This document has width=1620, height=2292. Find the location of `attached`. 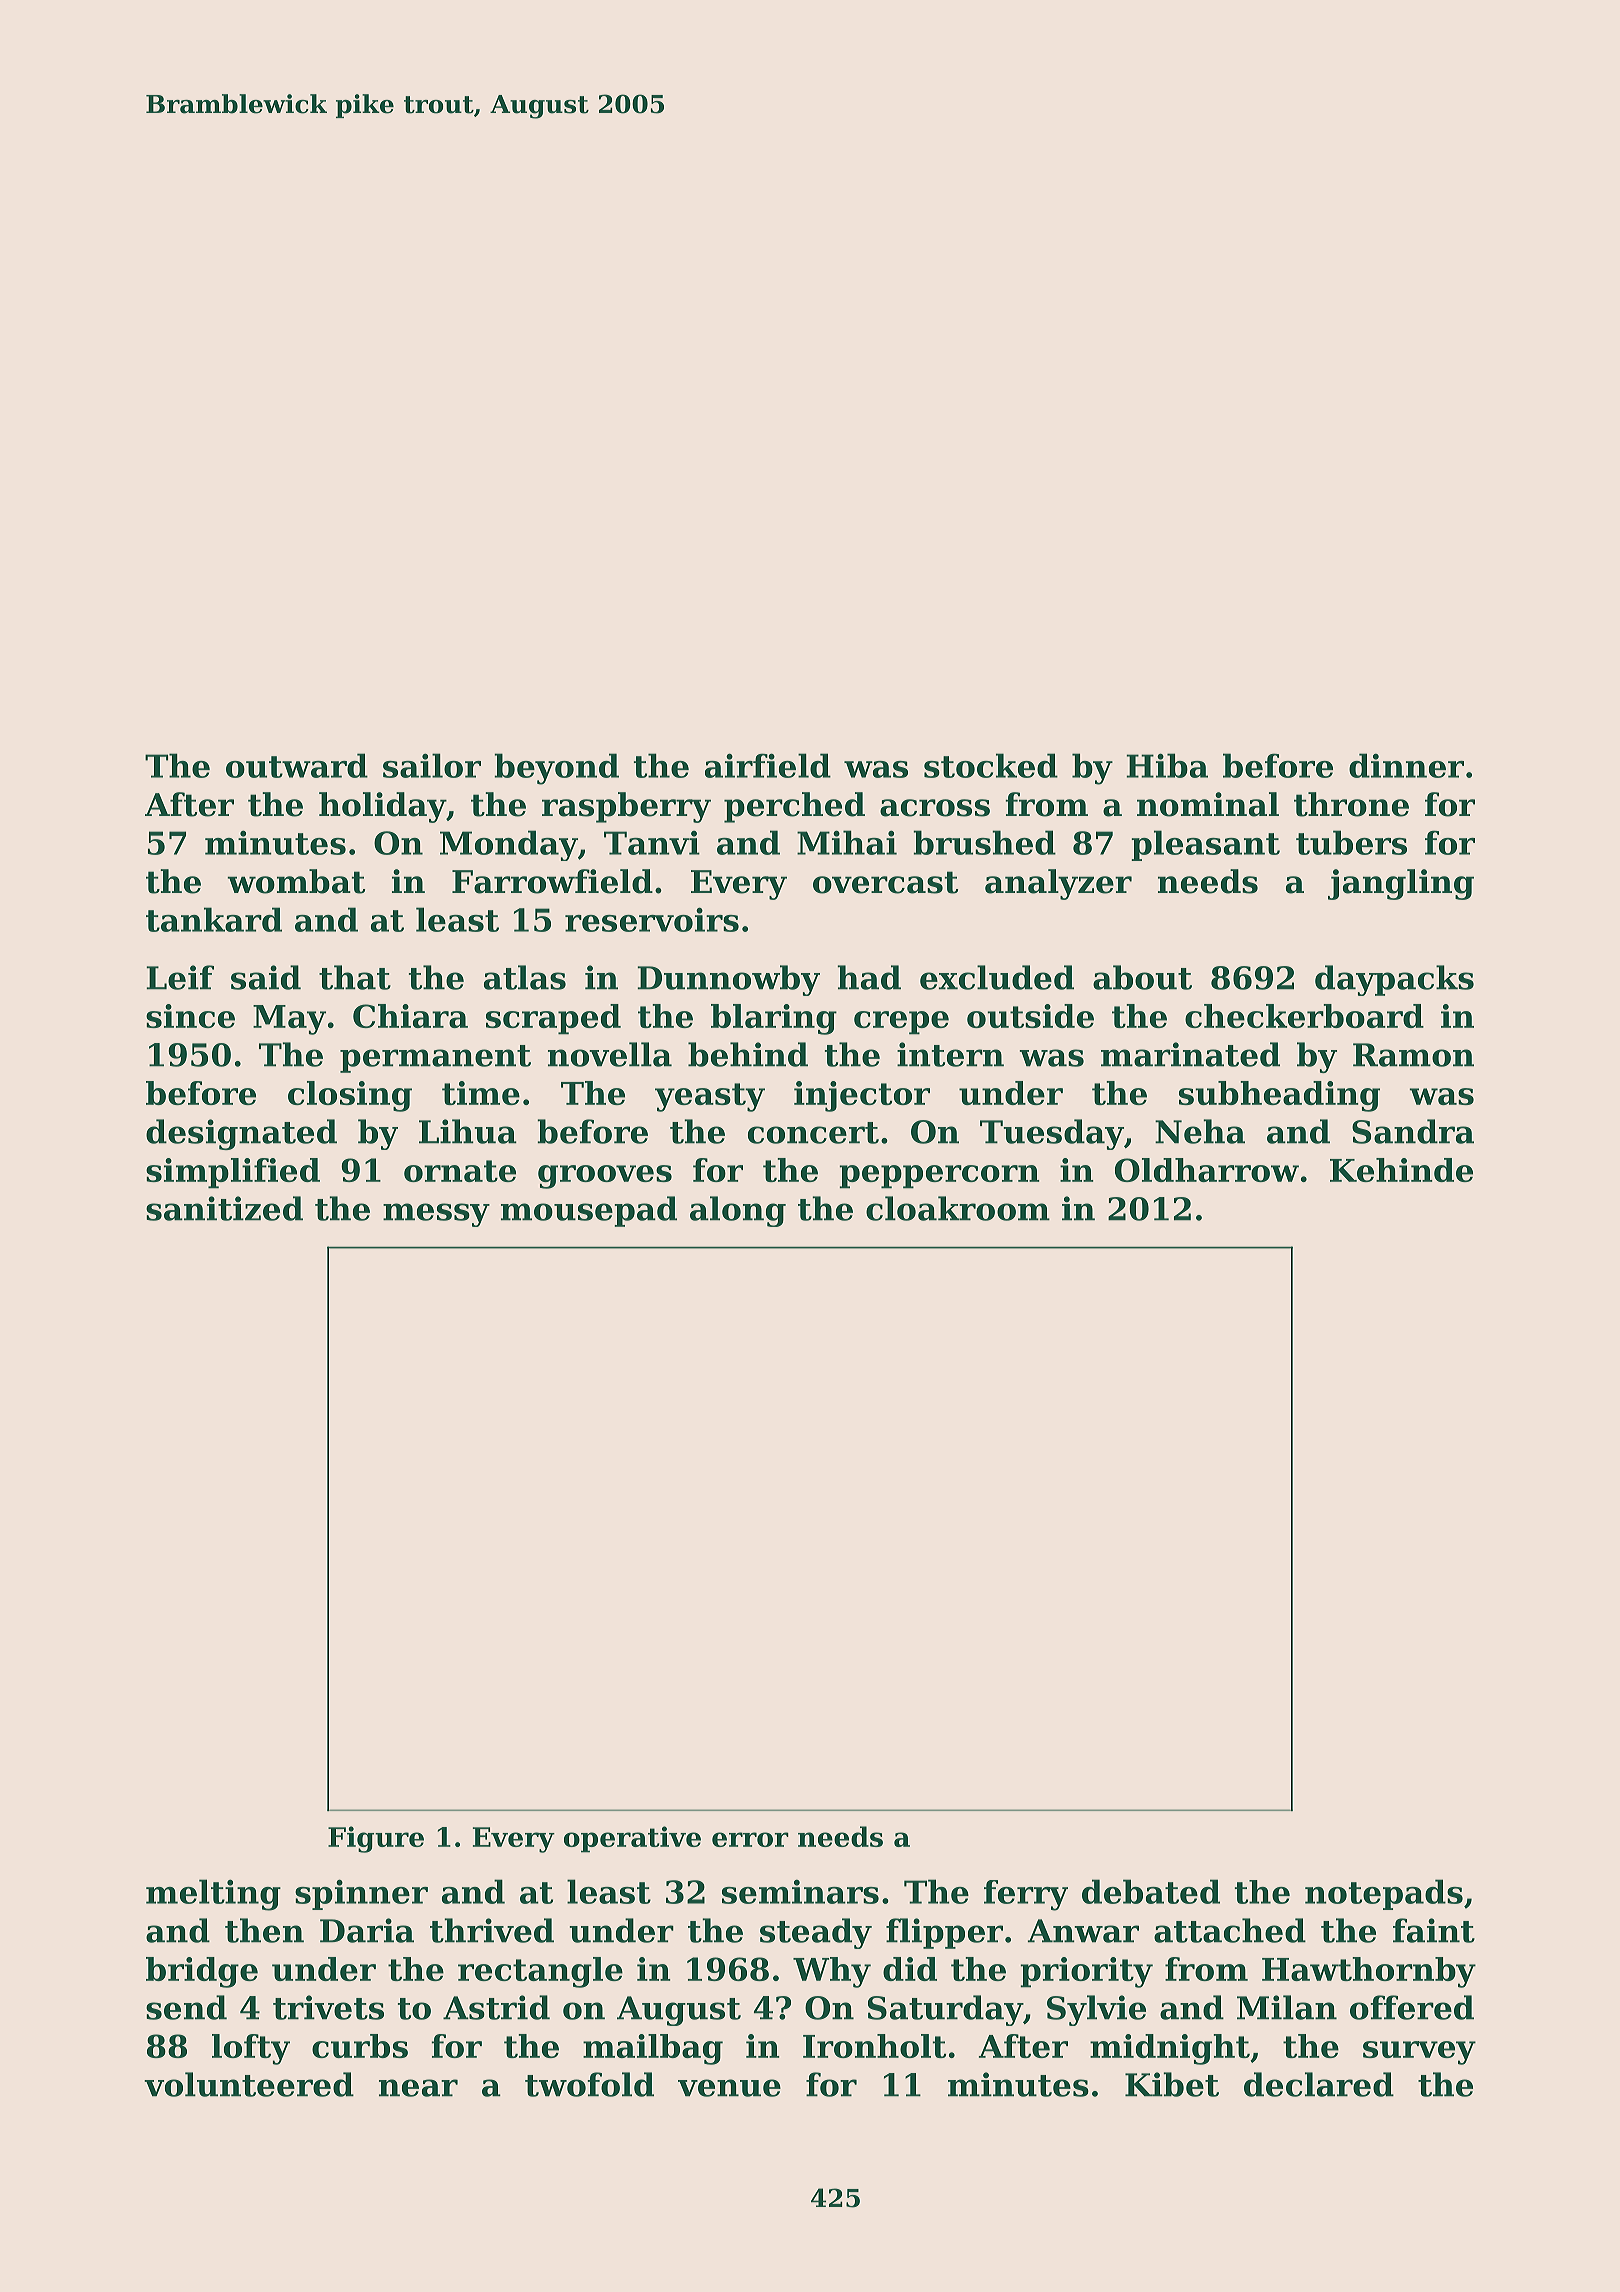

attached is located at coordinates (1230, 1930).
